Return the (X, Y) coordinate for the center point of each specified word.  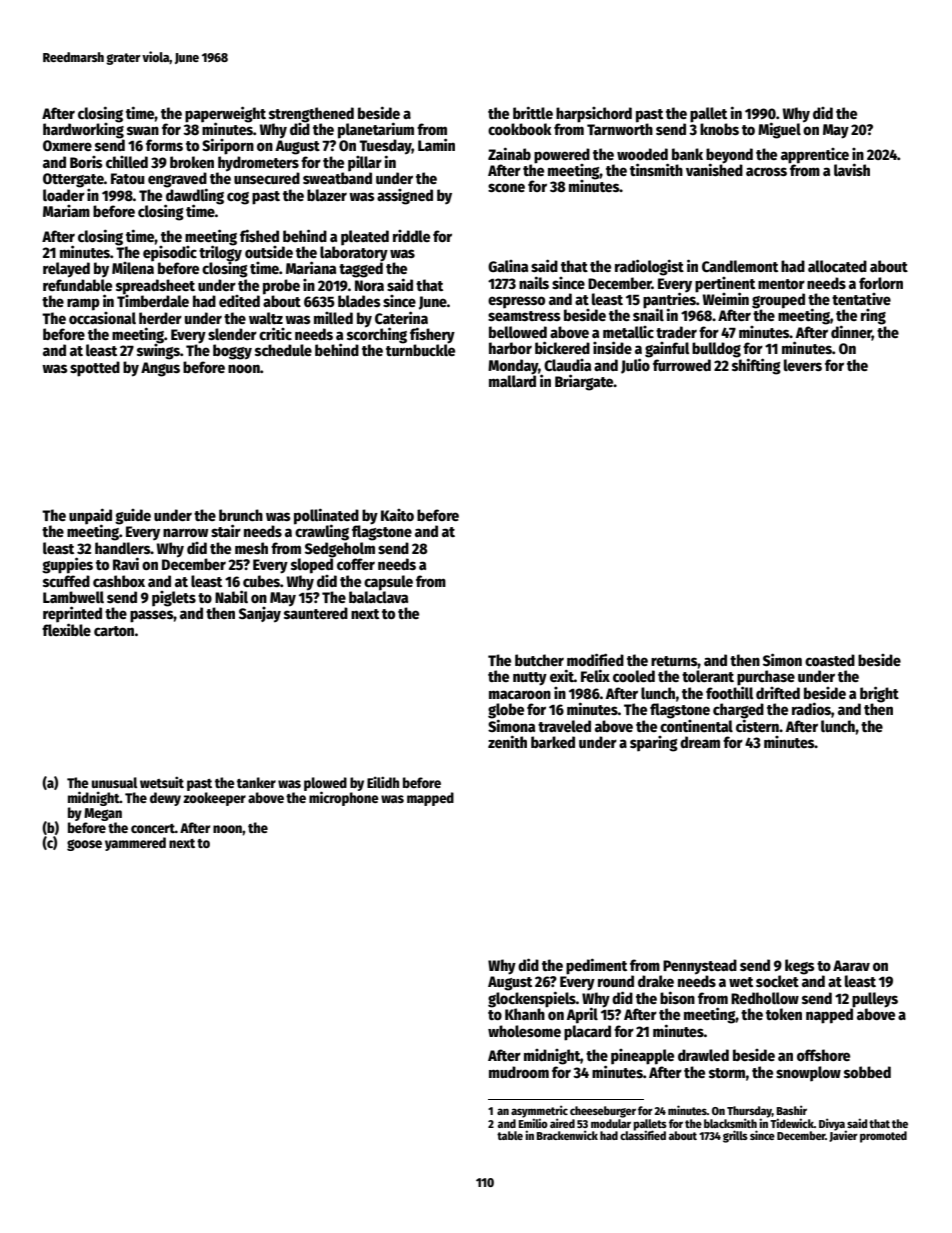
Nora (369, 285)
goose (84, 845)
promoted (883, 1137)
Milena (133, 268)
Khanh (525, 1014)
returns (674, 661)
